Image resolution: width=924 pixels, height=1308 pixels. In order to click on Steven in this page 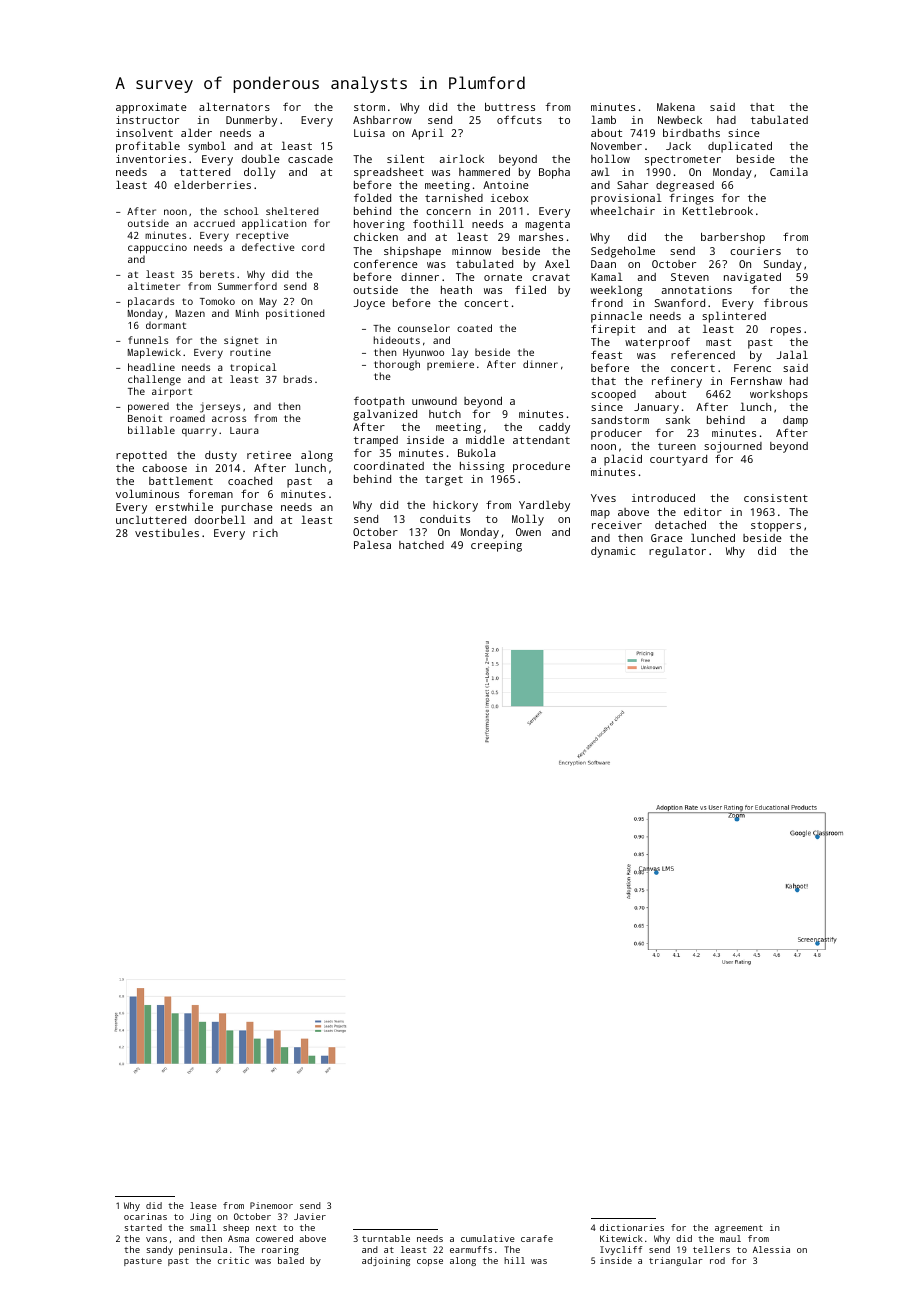, I will do `click(690, 277)`.
